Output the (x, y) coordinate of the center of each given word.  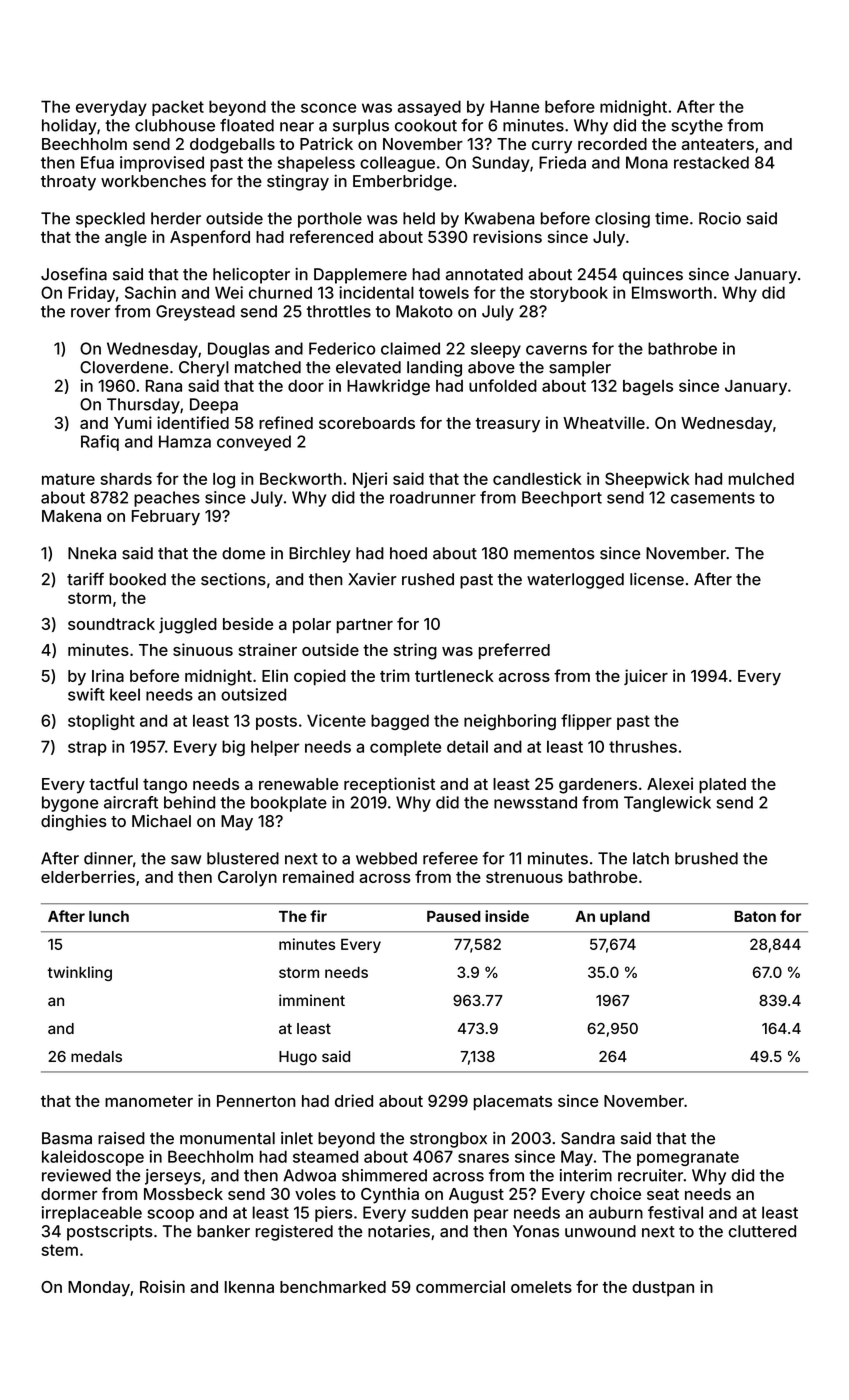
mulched (761, 479)
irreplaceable (92, 1214)
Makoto (424, 311)
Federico (342, 348)
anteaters (718, 144)
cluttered (762, 1231)
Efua (97, 162)
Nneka (92, 553)
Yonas (536, 1231)
